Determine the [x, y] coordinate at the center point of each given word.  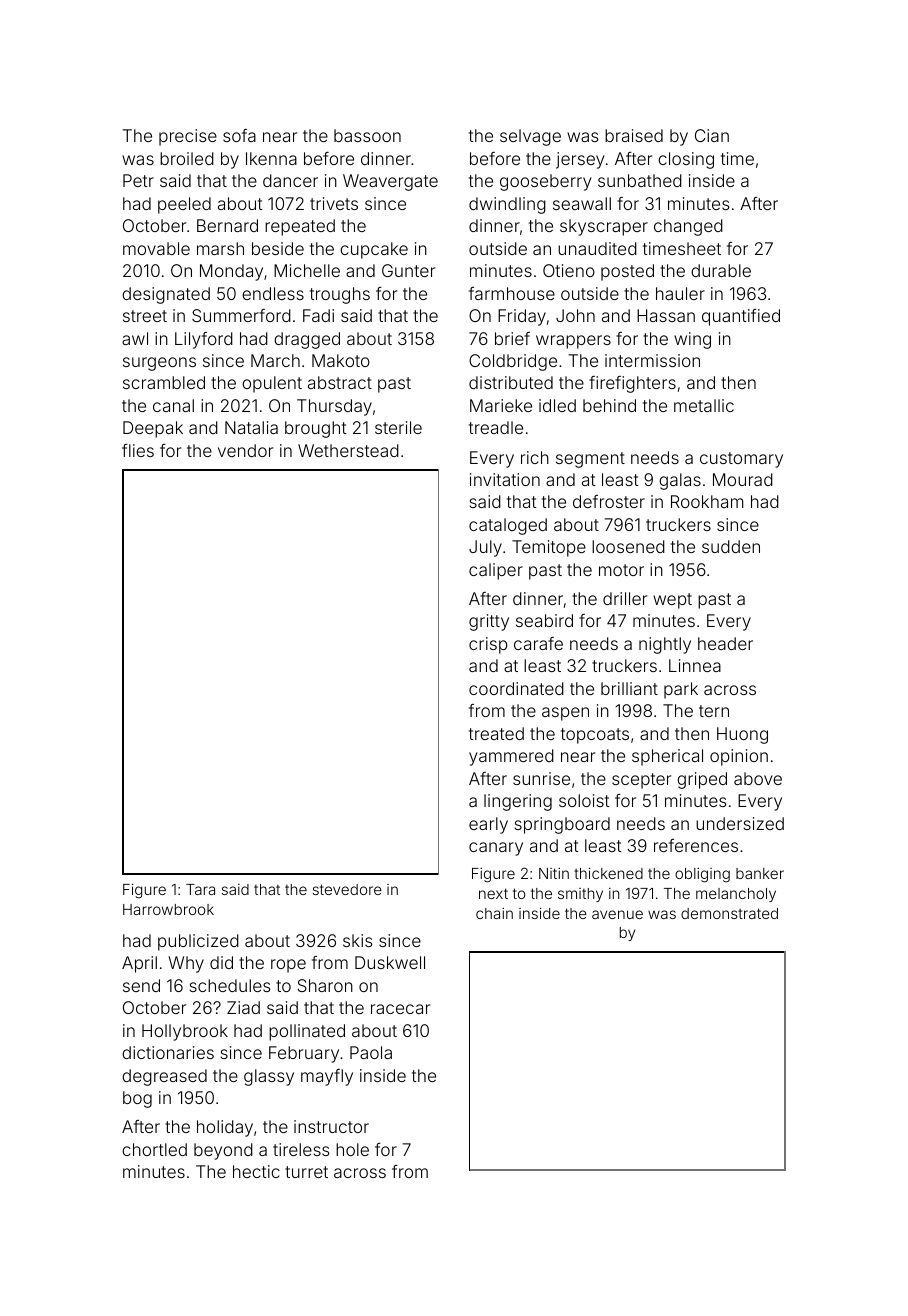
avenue [617, 914]
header [725, 643]
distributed [511, 382]
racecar [400, 1009]
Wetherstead [348, 450]
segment [590, 460]
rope [288, 966]
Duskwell [390, 962]
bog [137, 1099]
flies [138, 450]
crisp [488, 645]
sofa [239, 135]
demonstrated [729, 913]
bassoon [367, 135]
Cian [712, 135]
